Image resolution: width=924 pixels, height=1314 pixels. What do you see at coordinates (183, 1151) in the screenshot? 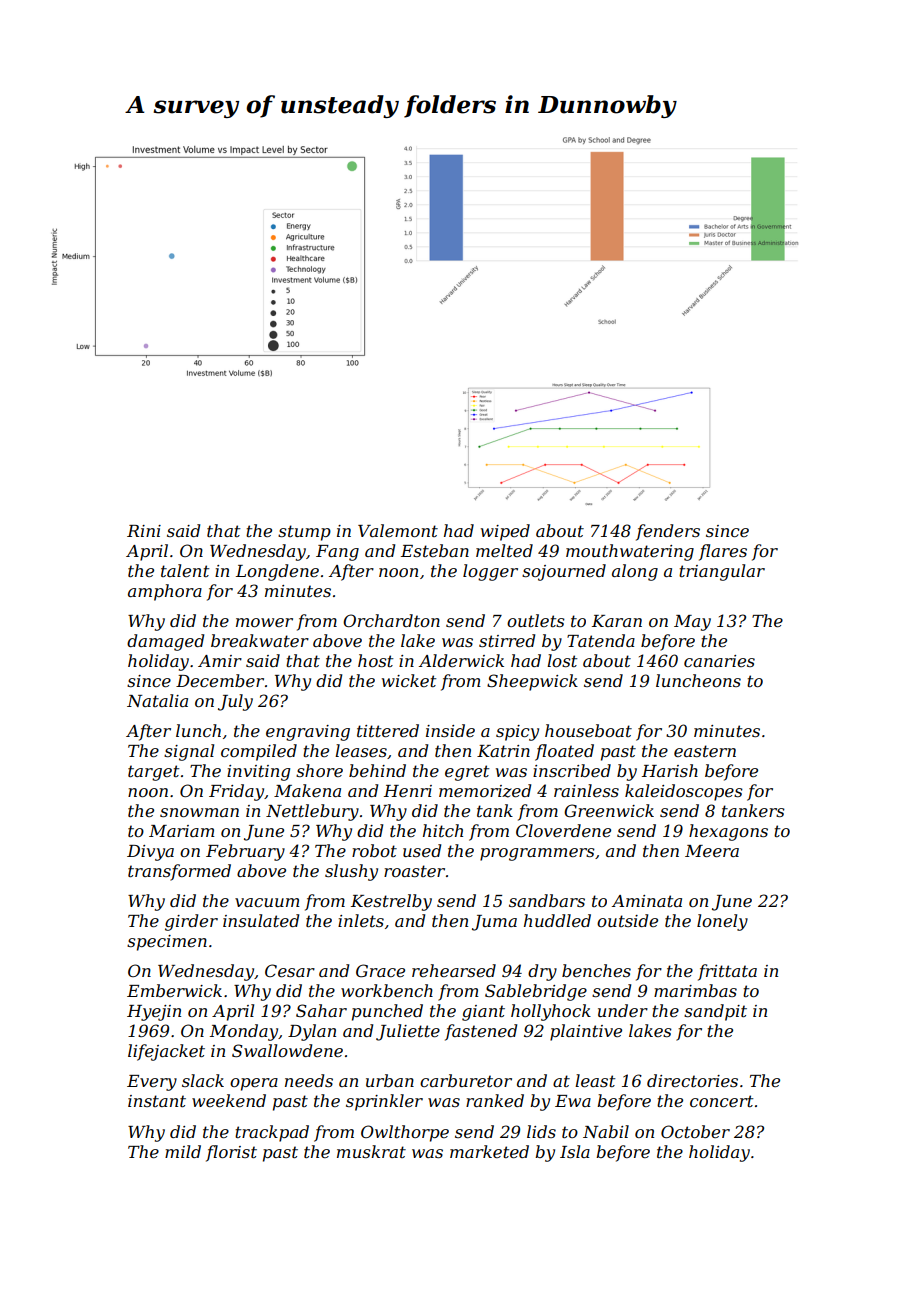
I see `mild` at bounding box center [183, 1151].
